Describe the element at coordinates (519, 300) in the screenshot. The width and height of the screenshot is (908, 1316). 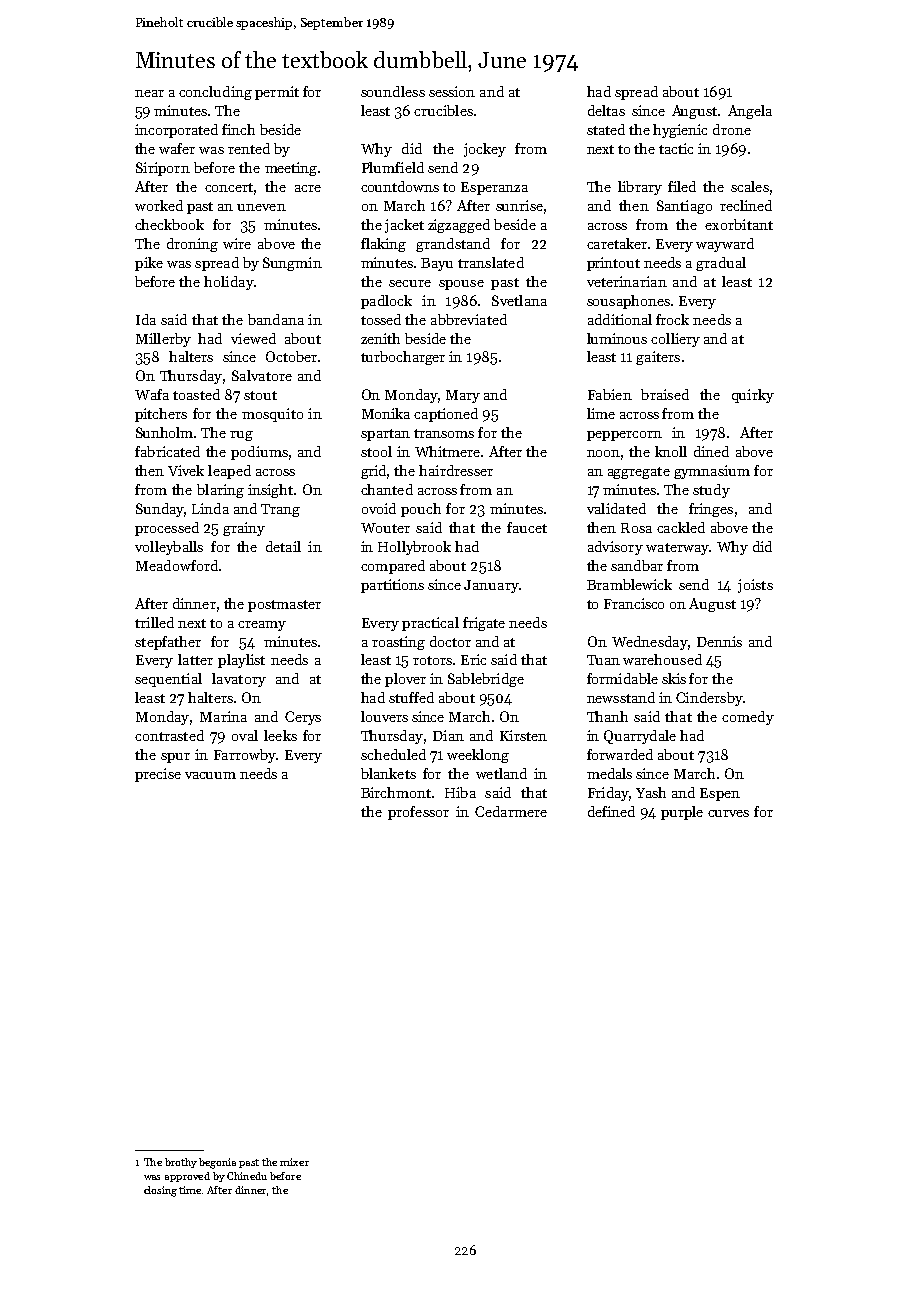
I see `Svetlana` at that location.
